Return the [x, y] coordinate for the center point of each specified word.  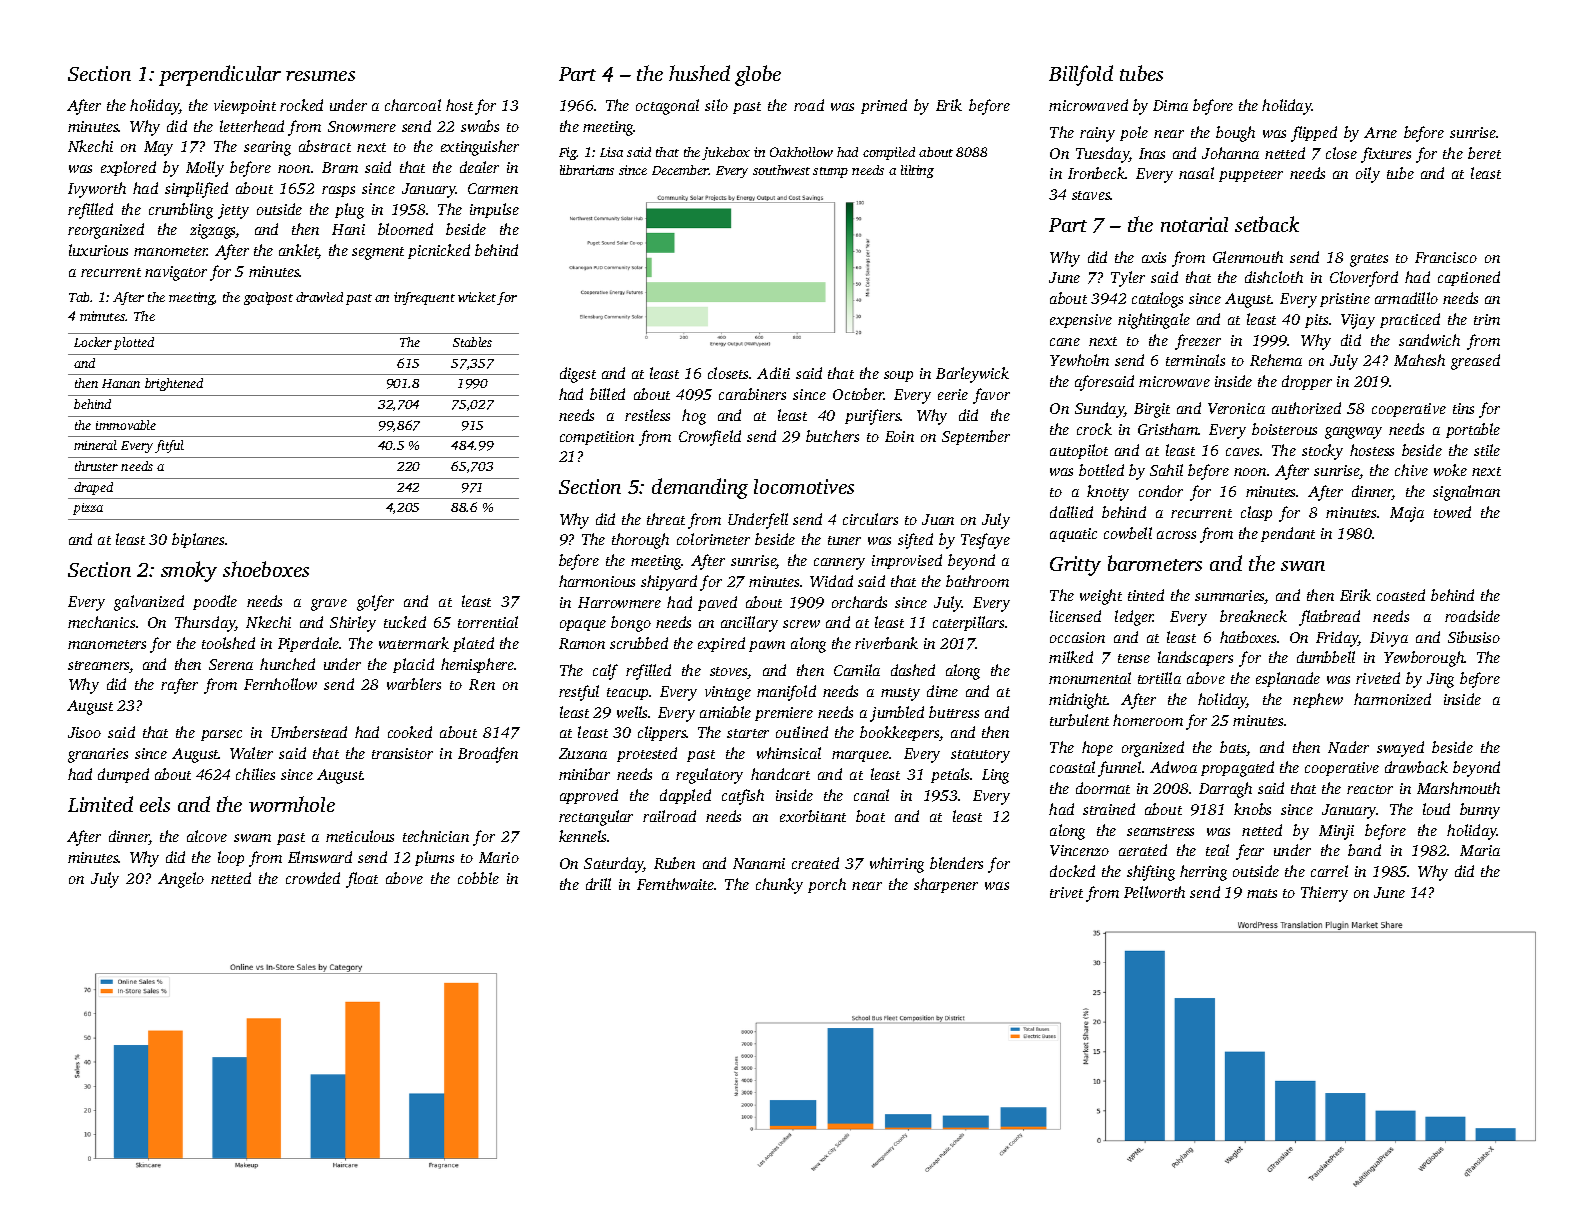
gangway [1353, 433]
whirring [897, 865]
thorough [640, 541]
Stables [472, 342]
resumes [320, 76]
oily [1368, 175]
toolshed [228, 643]
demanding [700, 488]
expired [721, 644]
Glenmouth [1248, 257]
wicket [477, 297]
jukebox [726, 153]
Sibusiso [1474, 637]
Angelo [181, 880]
